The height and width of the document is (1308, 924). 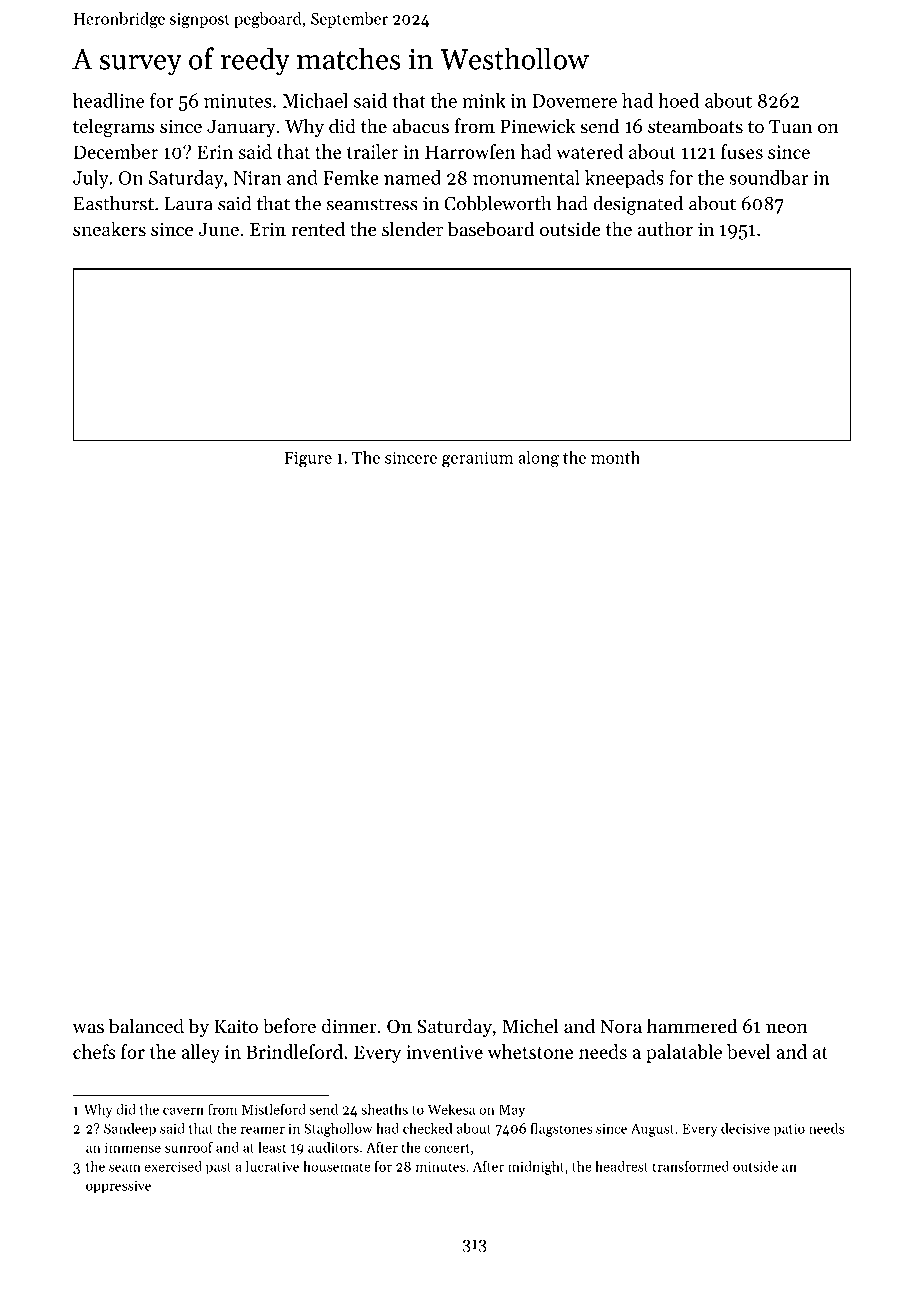 What do you see at coordinates (118, 1186) in the document?
I see `oppressive` at bounding box center [118, 1186].
